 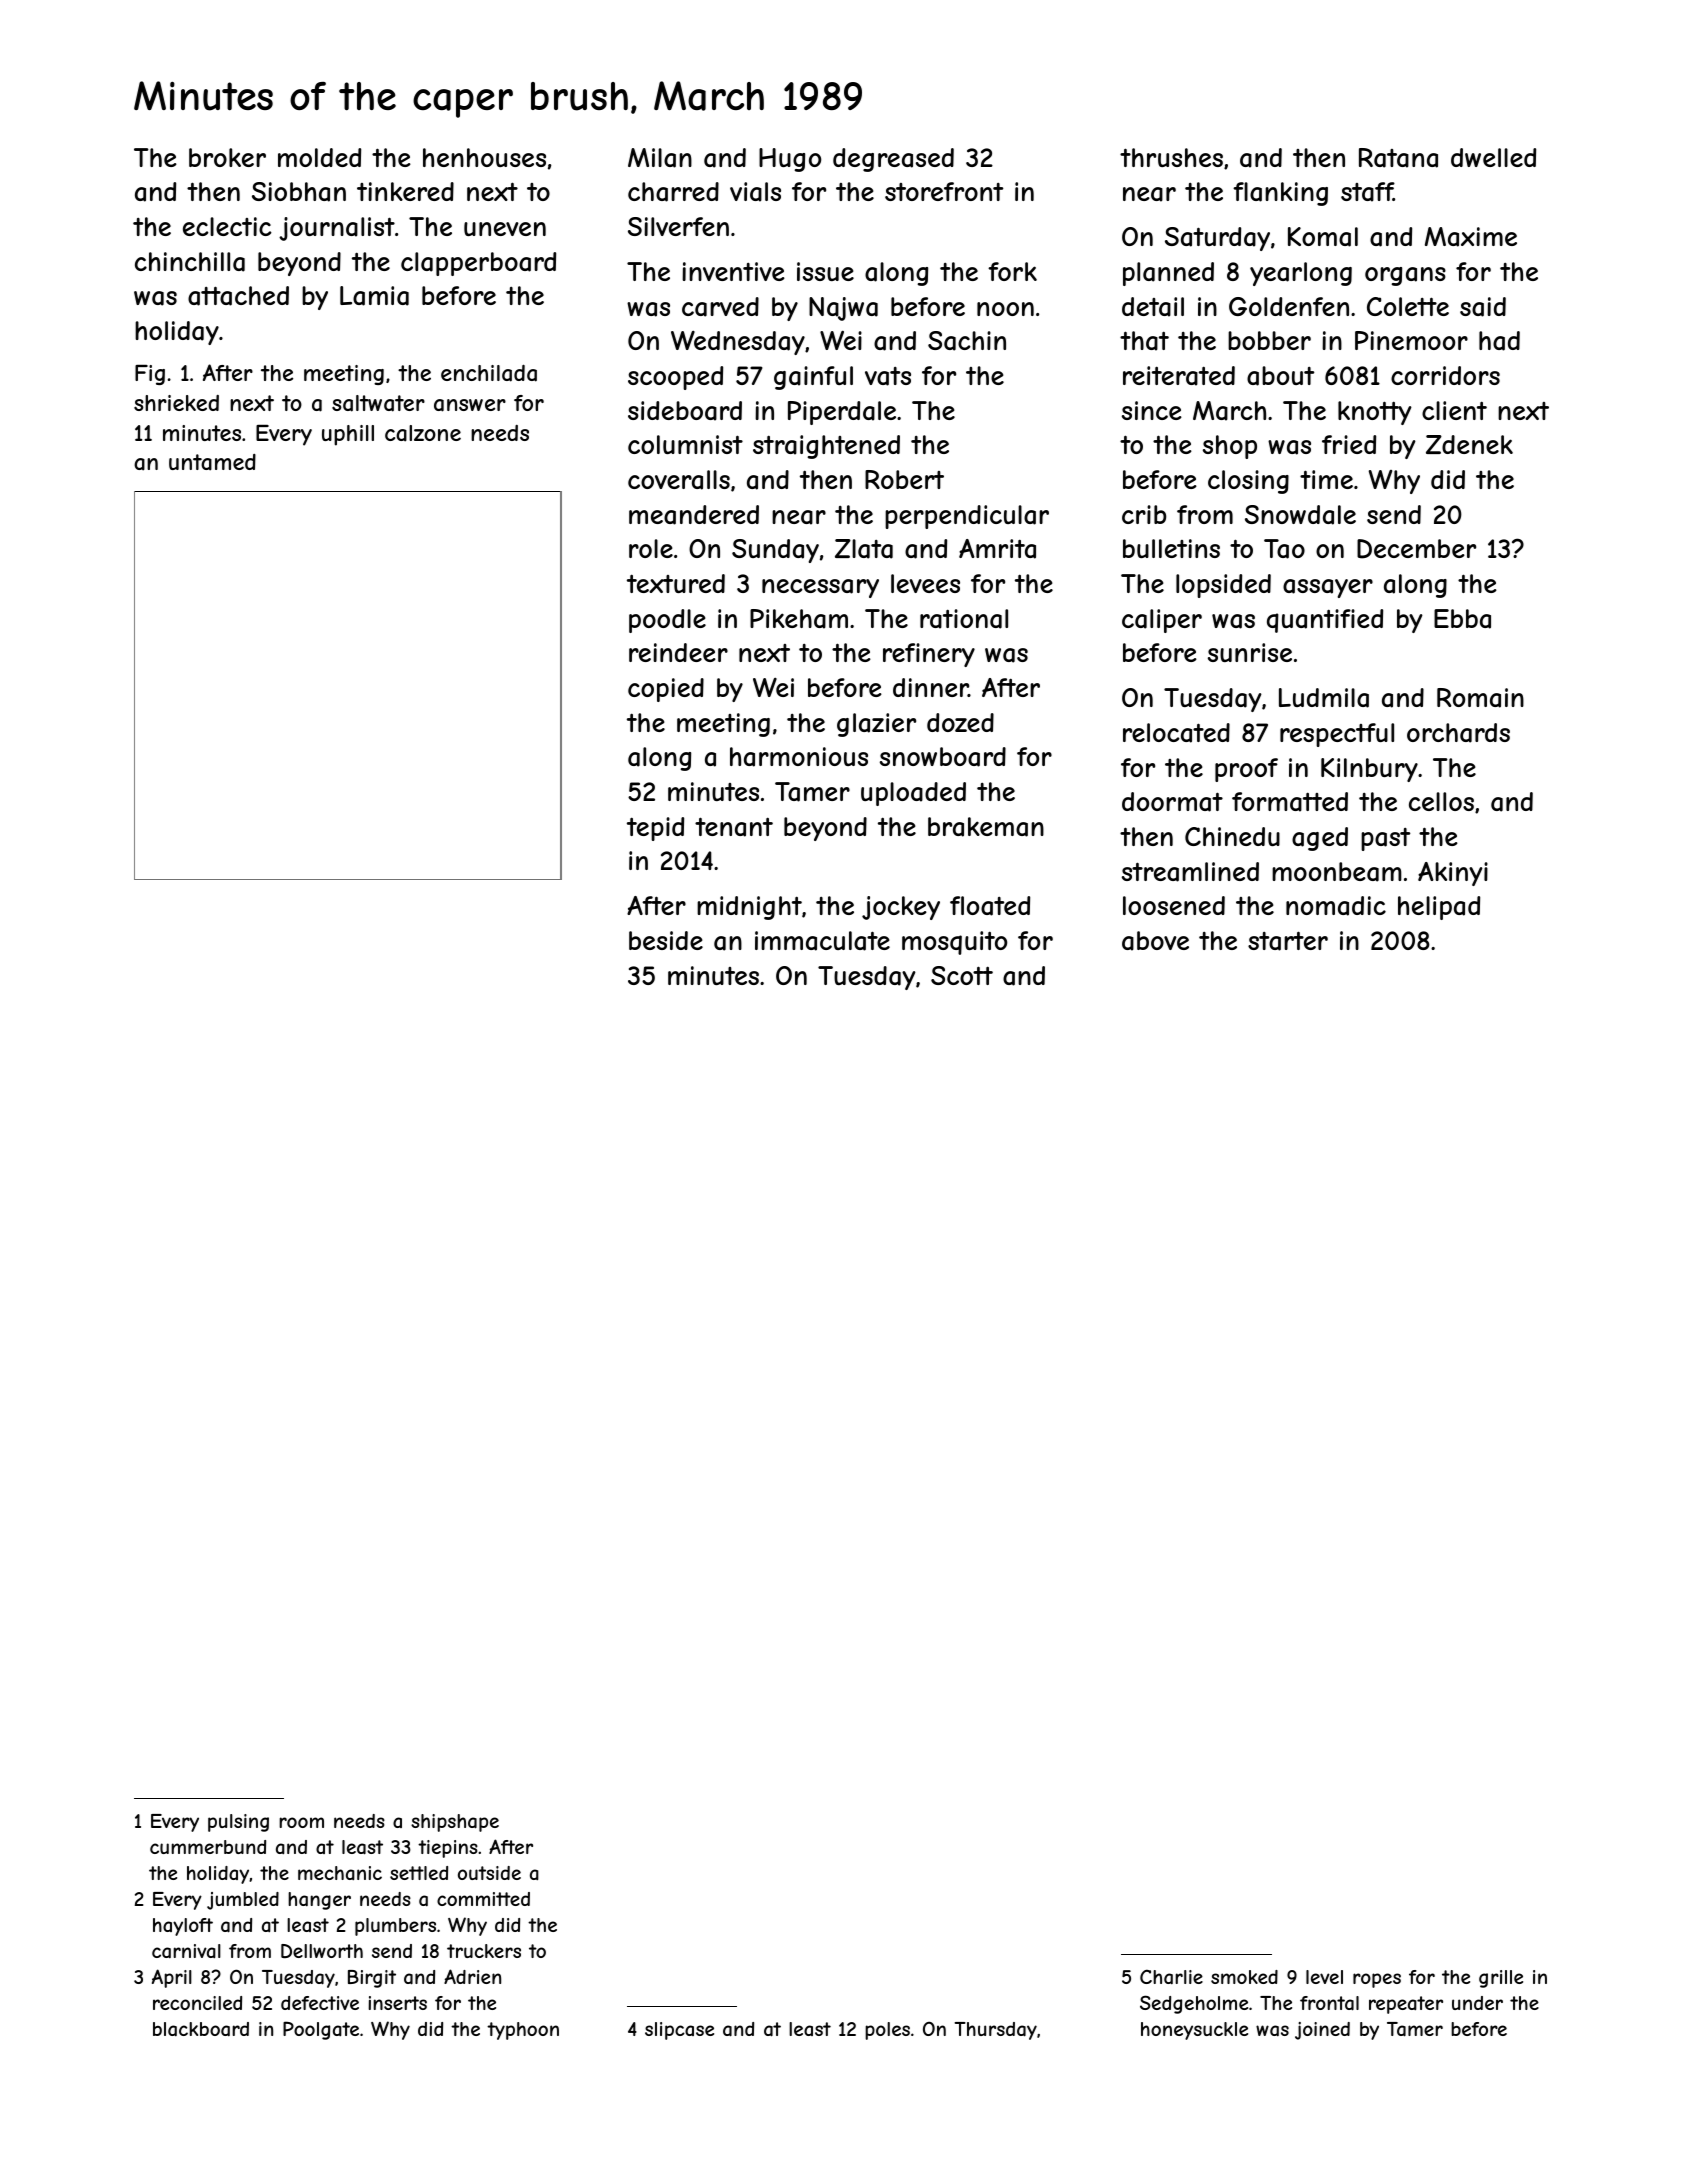 What do you see at coordinates (1171, 157) in the screenshot?
I see `thrushes` at bounding box center [1171, 157].
